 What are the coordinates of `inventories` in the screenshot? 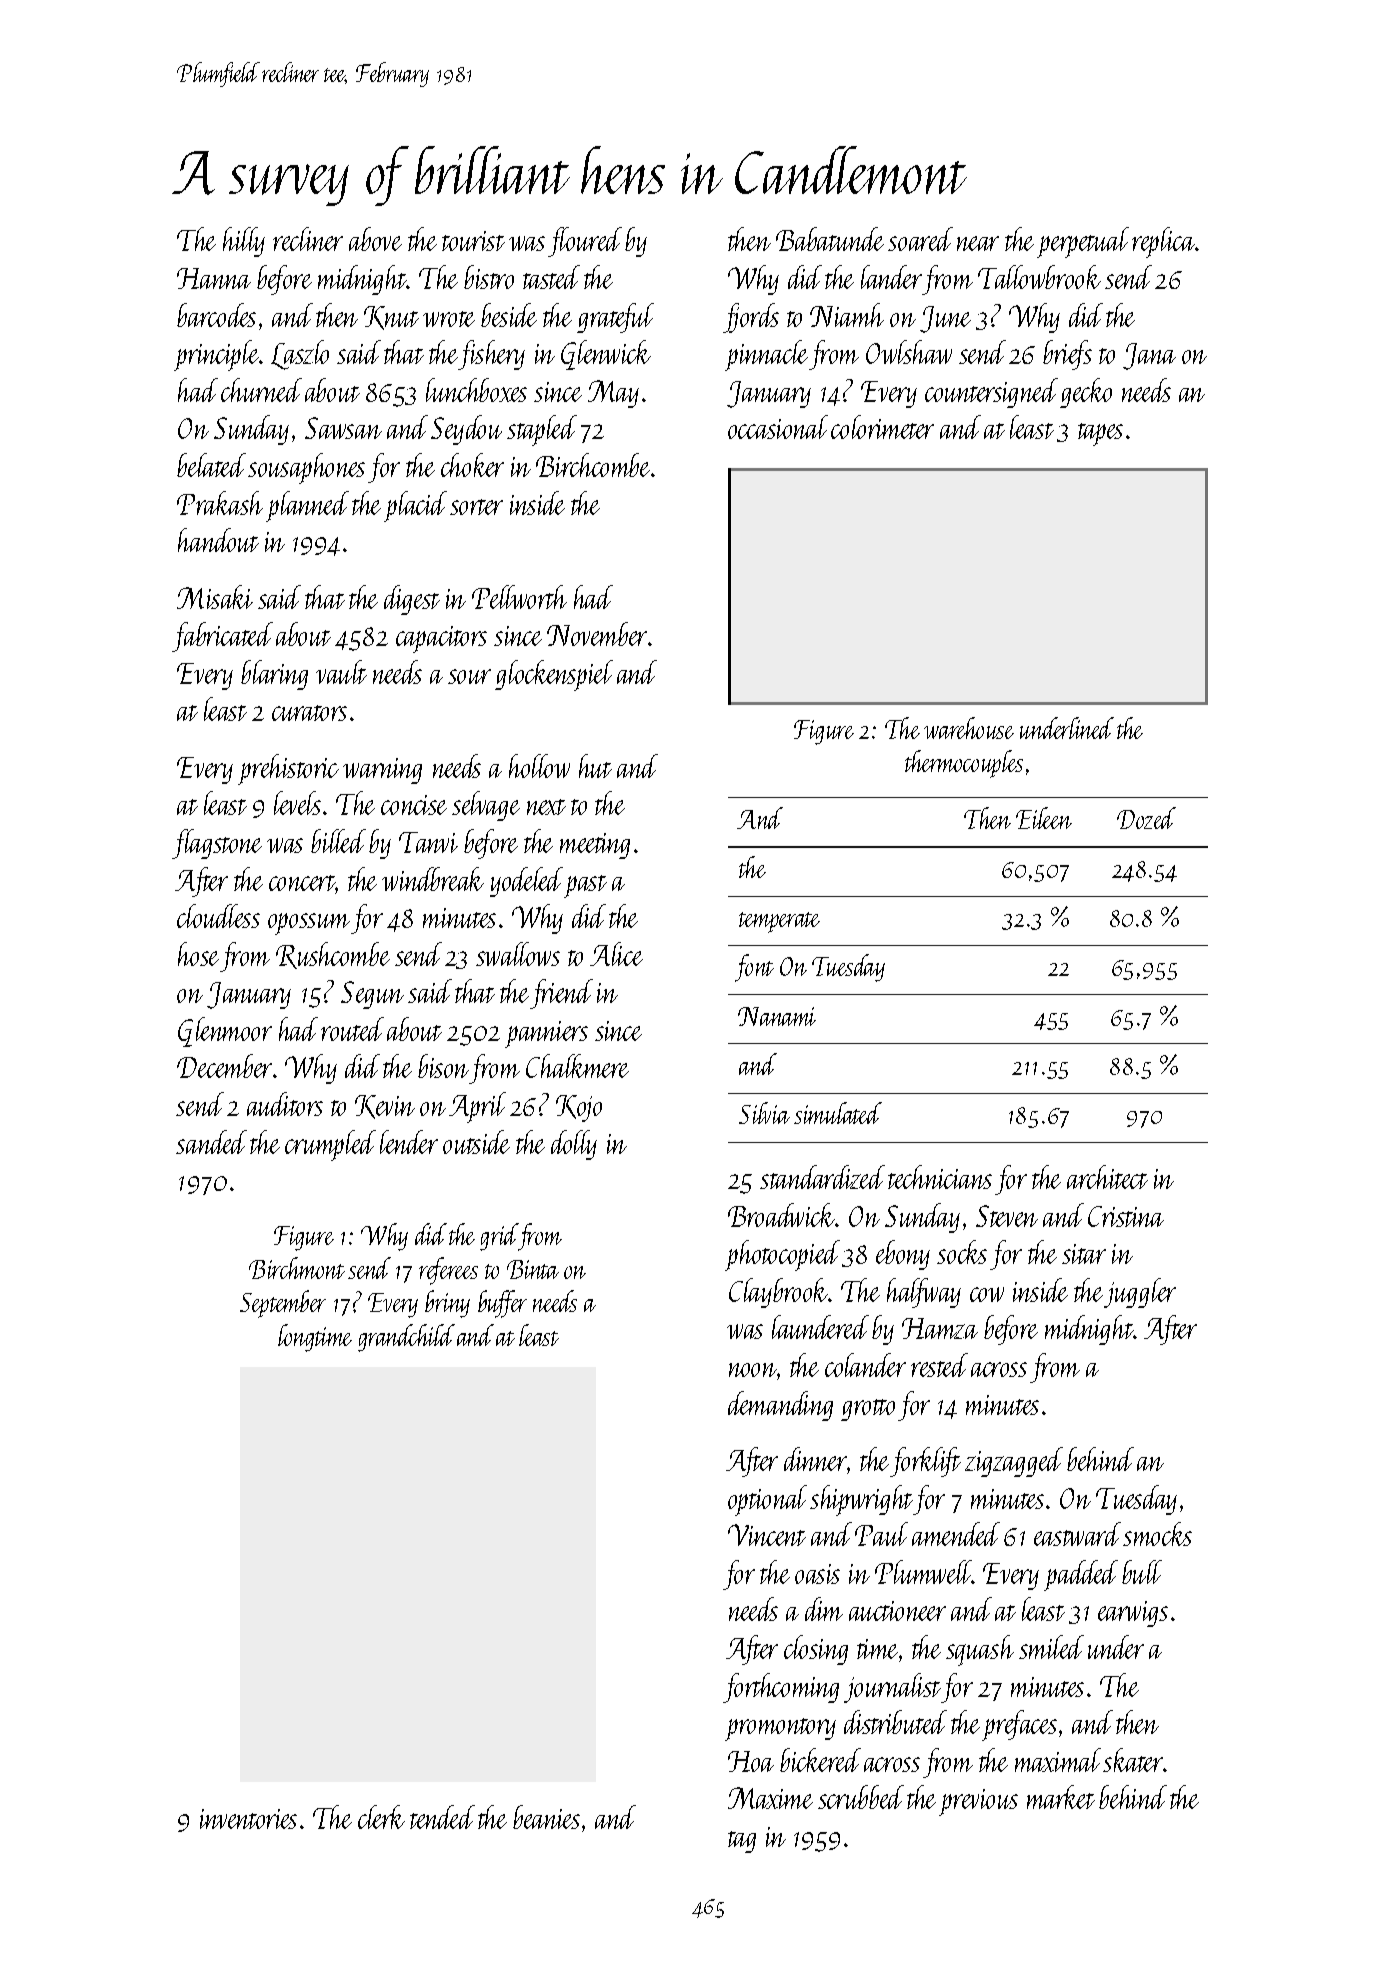 It's located at (248, 1819).
